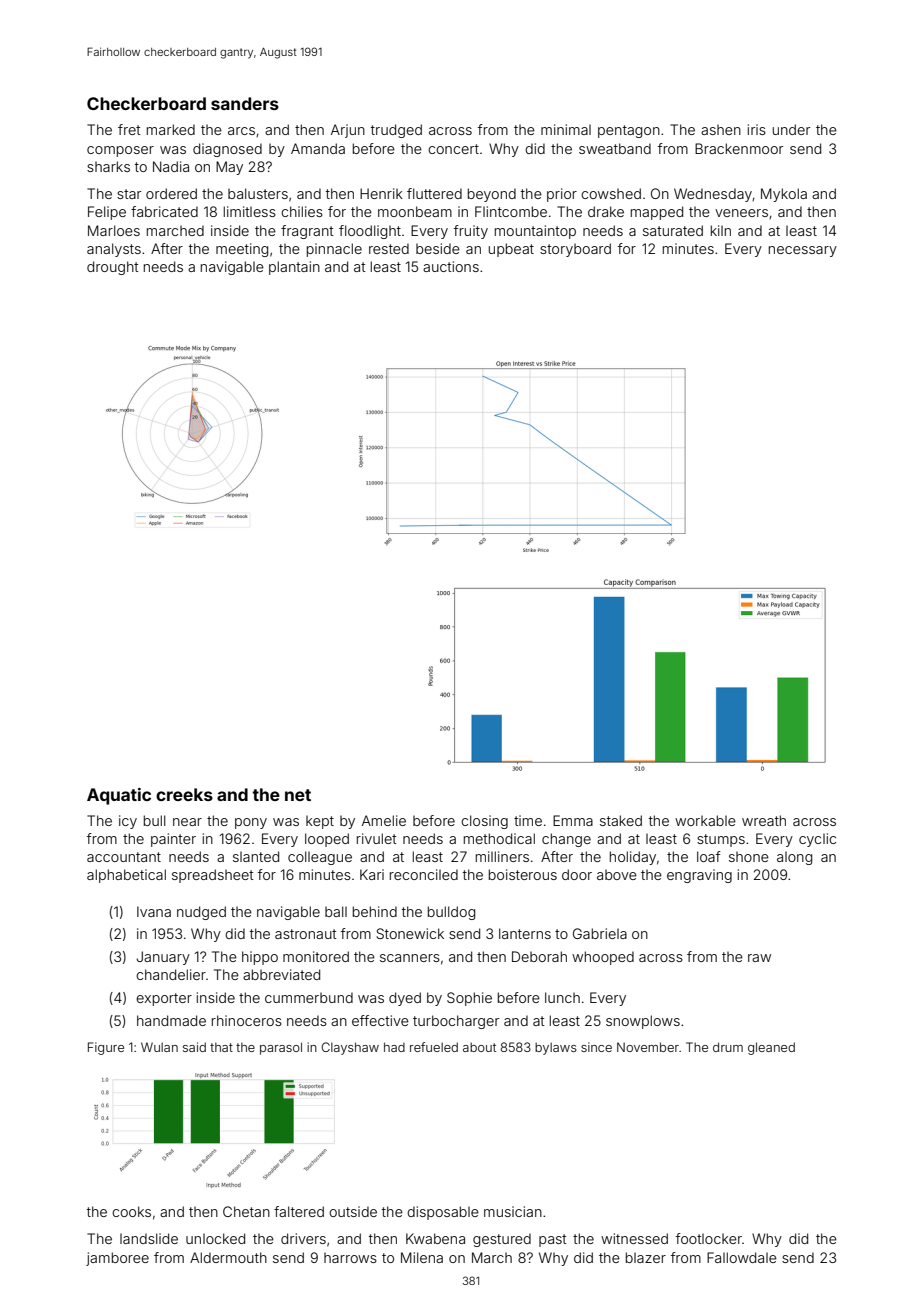  What do you see at coordinates (434, 1047) in the image?
I see `refueled` at bounding box center [434, 1047].
